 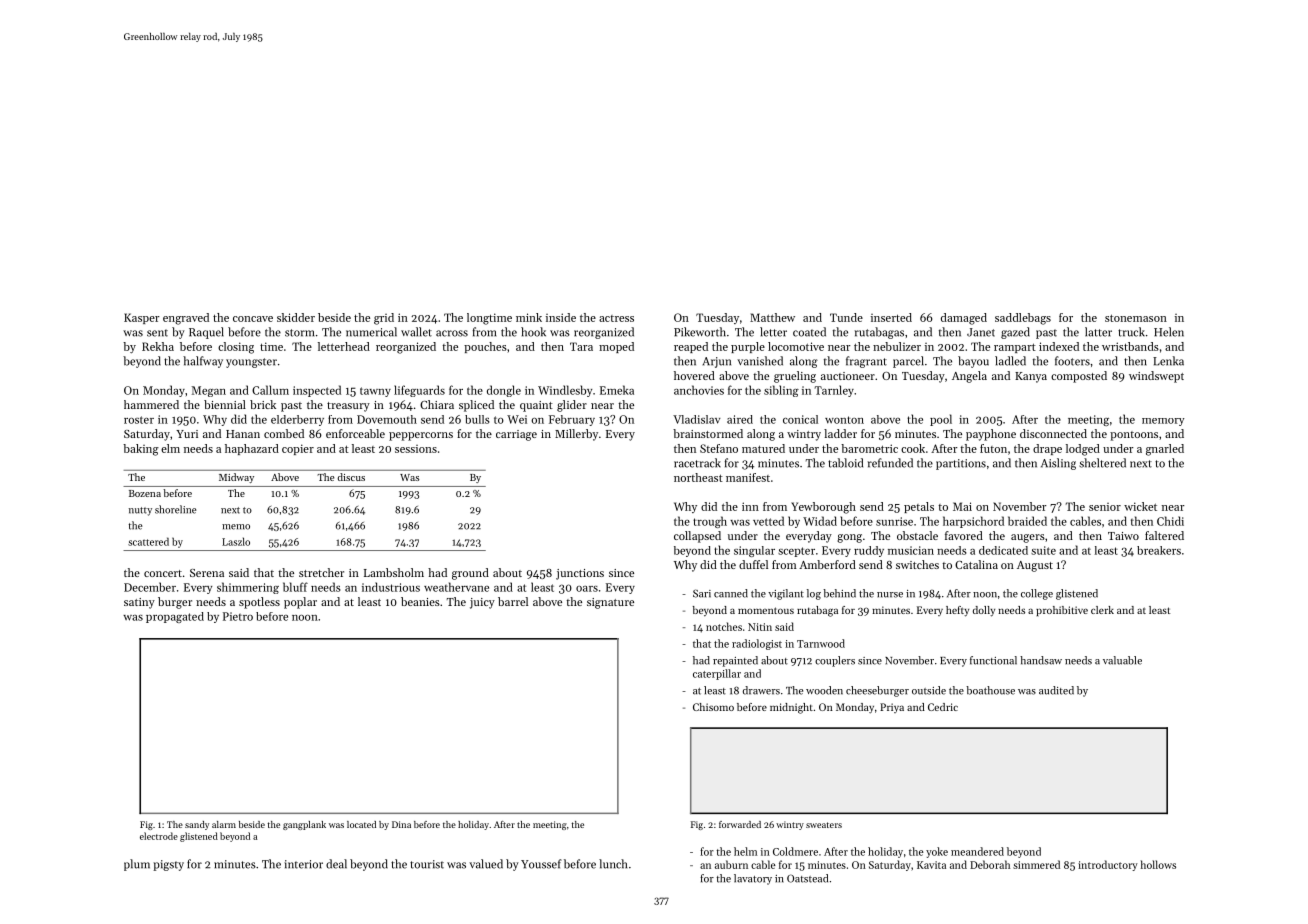 What do you see at coordinates (209, 391) in the document?
I see `Megan` at bounding box center [209, 391].
